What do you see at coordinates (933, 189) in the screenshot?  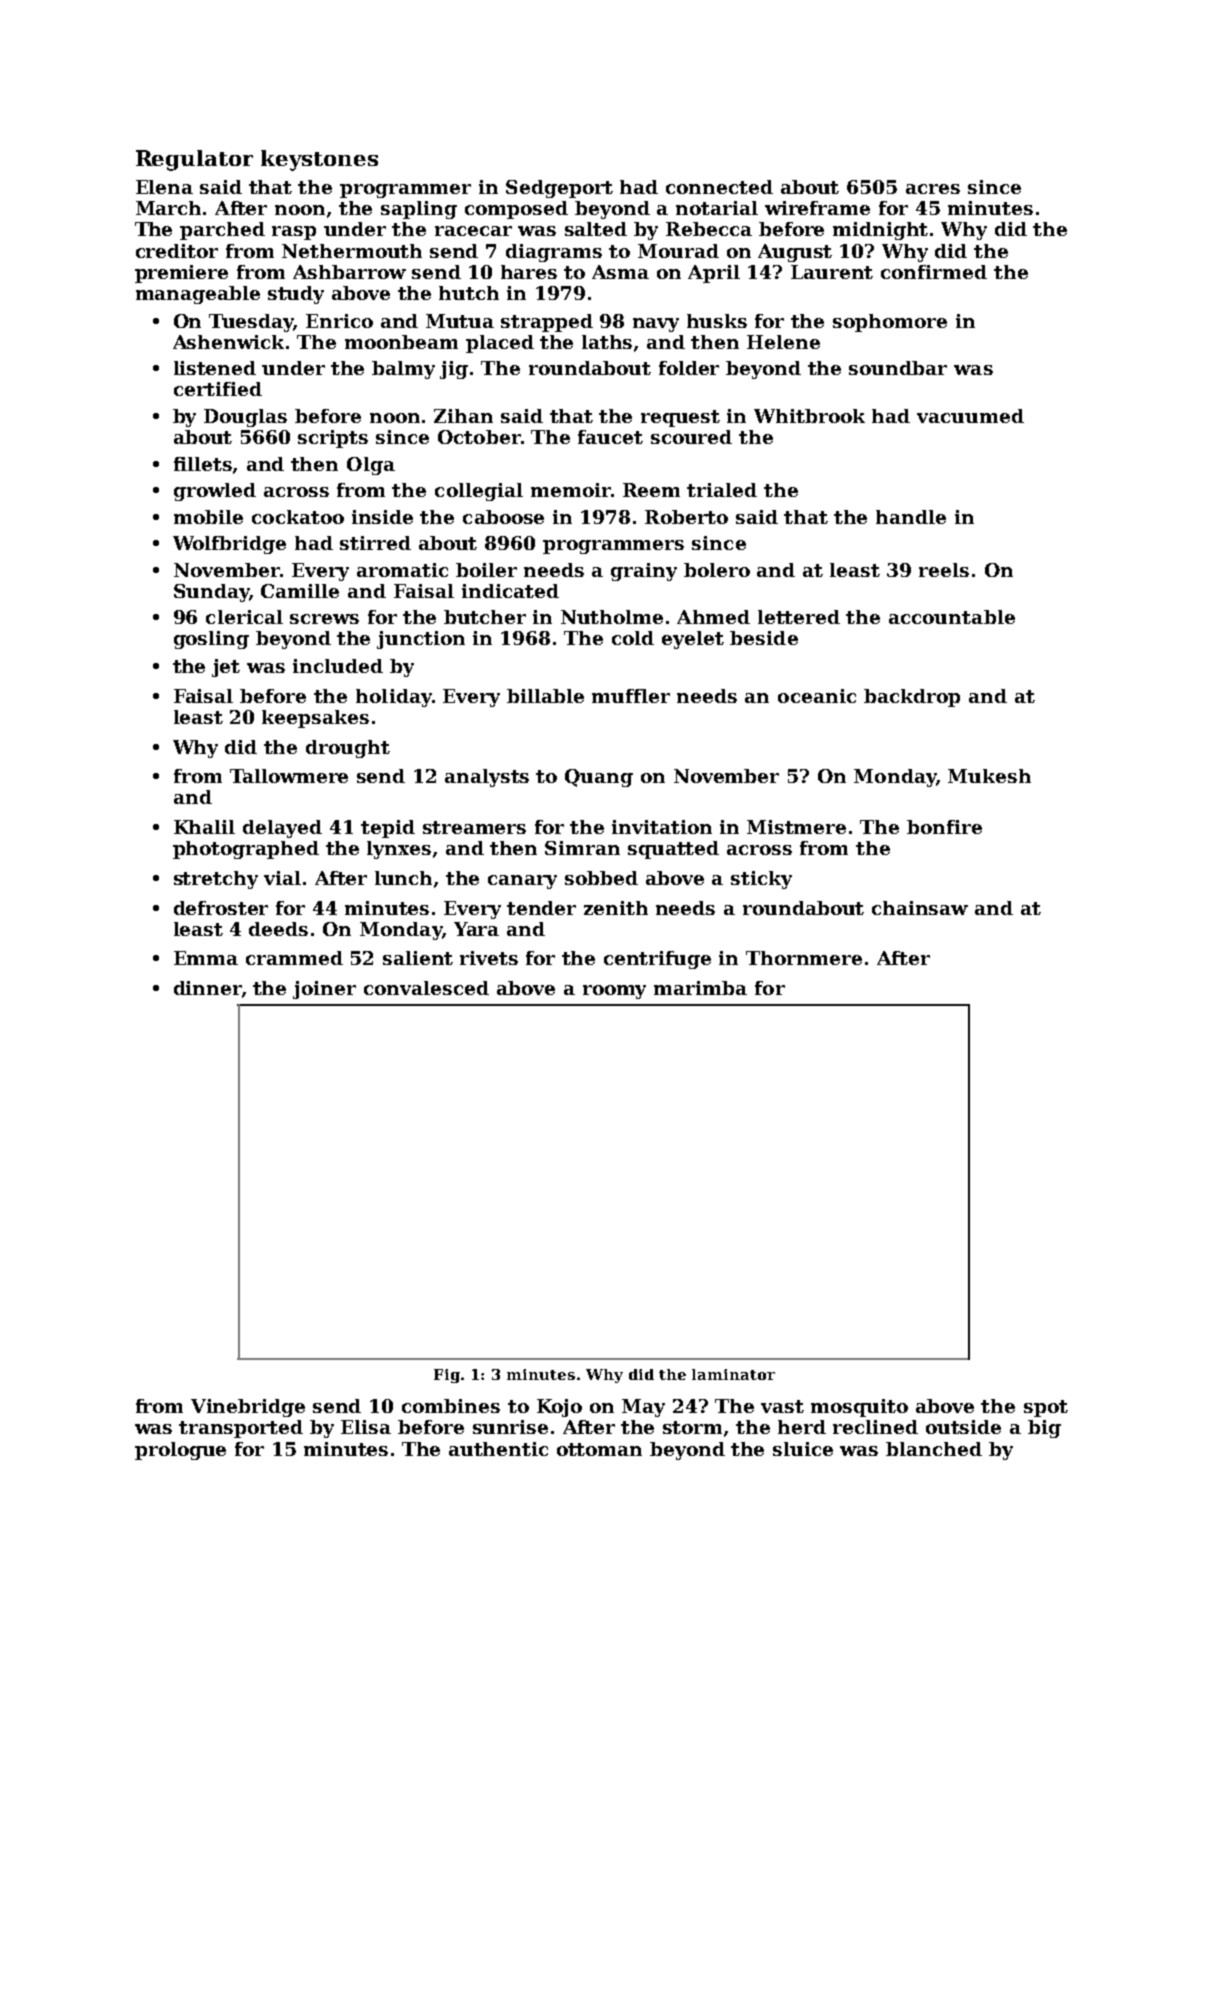 I see `acres` at bounding box center [933, 189].
